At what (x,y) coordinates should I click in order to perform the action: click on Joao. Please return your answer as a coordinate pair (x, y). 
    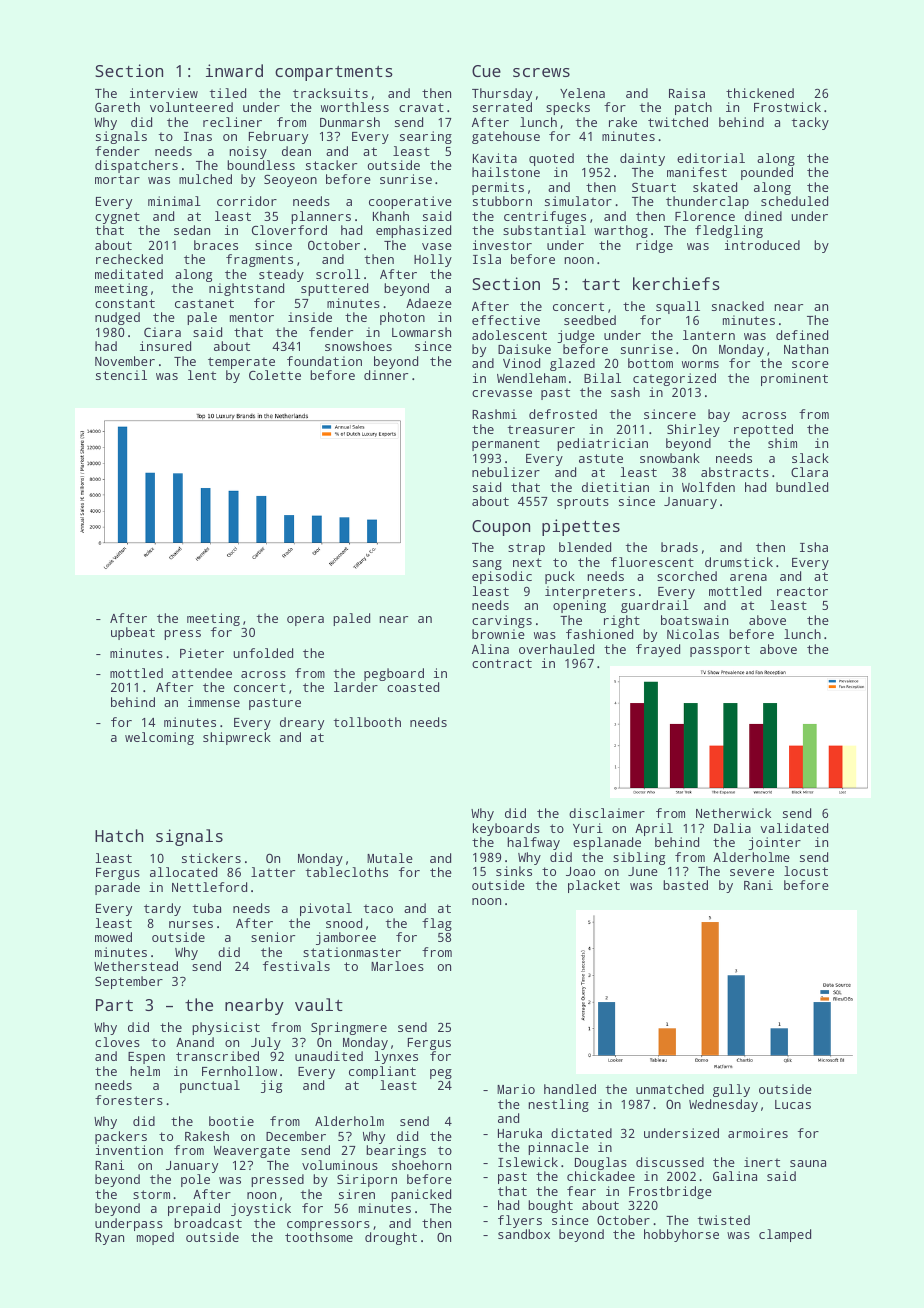
    Looking at the image, I should click on (580, 871).
